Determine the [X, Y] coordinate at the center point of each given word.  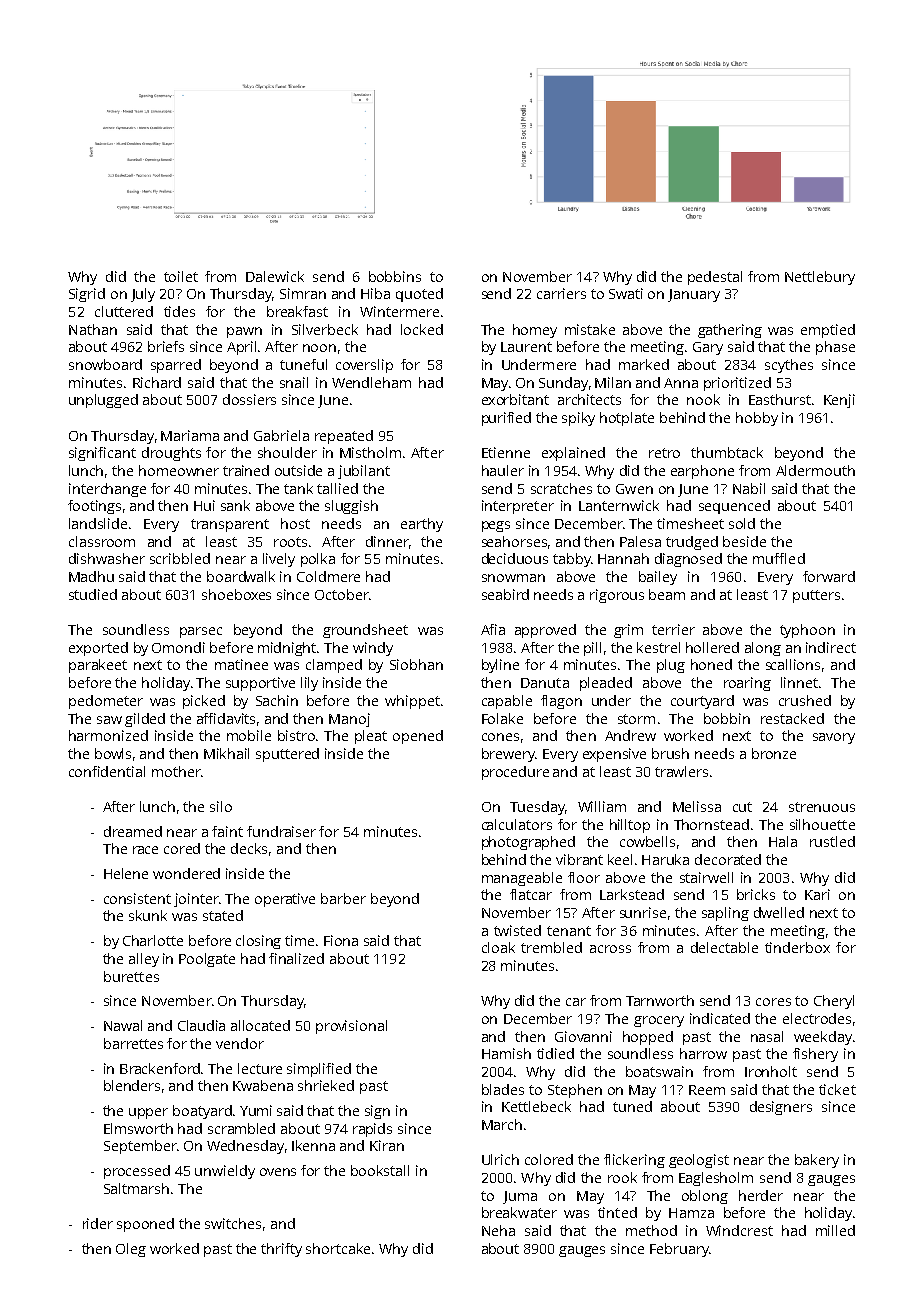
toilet [181, 276]
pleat [371, 737]
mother [176, 771]
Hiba [375, 293]
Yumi [256, 1110]
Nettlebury [820, 278]
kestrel [658, 647]
